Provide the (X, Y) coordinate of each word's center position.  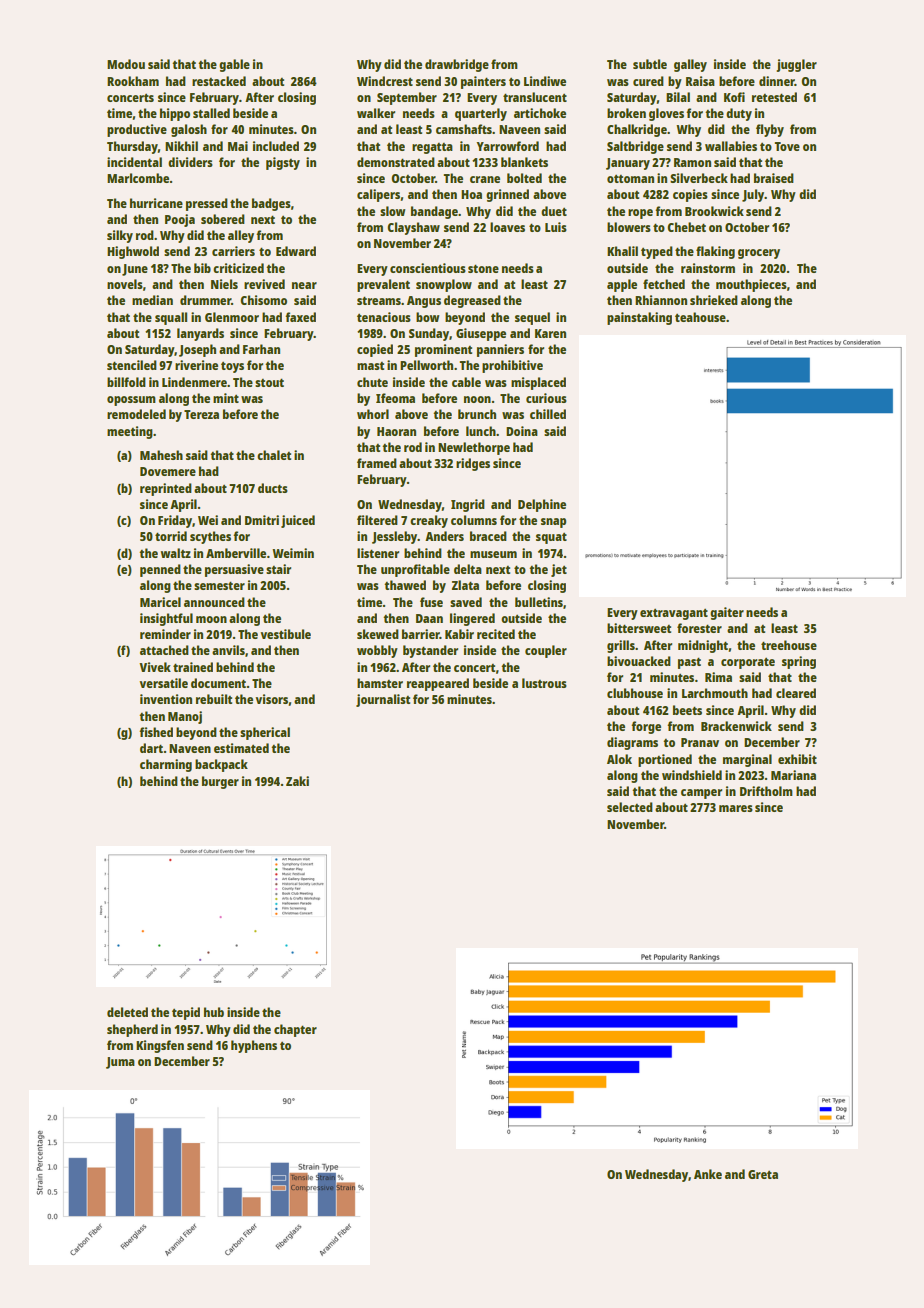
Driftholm (766, 791)
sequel (532, 318)
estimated (241, 748)
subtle (650, 64)
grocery (759, 254)
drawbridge (457, 65)
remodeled (136, 414)
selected (630, 807)
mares (736, 808)
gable (234, 65)
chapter (295, 1030)
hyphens (254, 1046)
